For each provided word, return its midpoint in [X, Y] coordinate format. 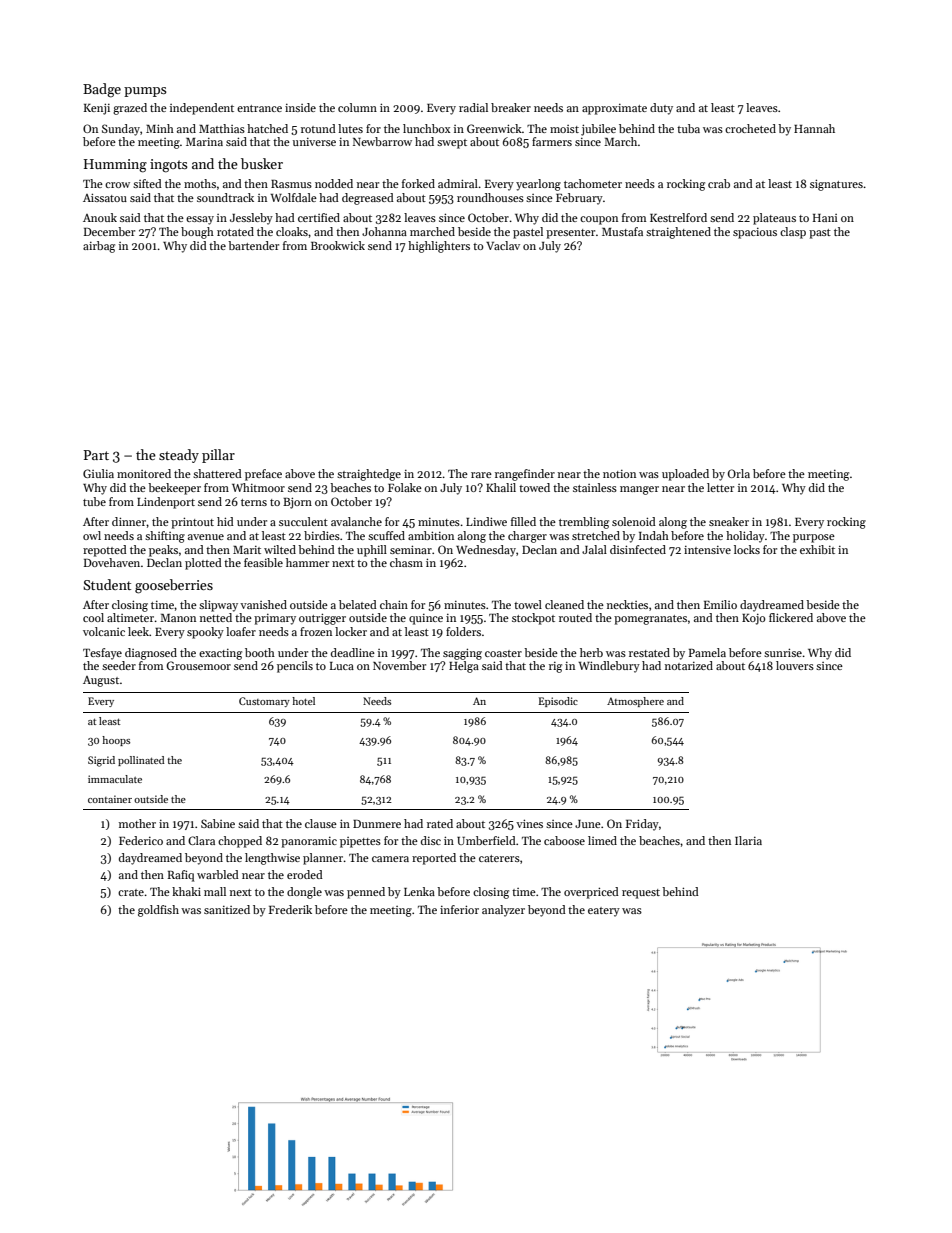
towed [534, 487]
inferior [459, 909]
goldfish [158, 911]
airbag [99, 247]
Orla [739, 473]
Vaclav [503, 245]
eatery [604, 912]
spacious [755, 233]
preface [263, 475]
